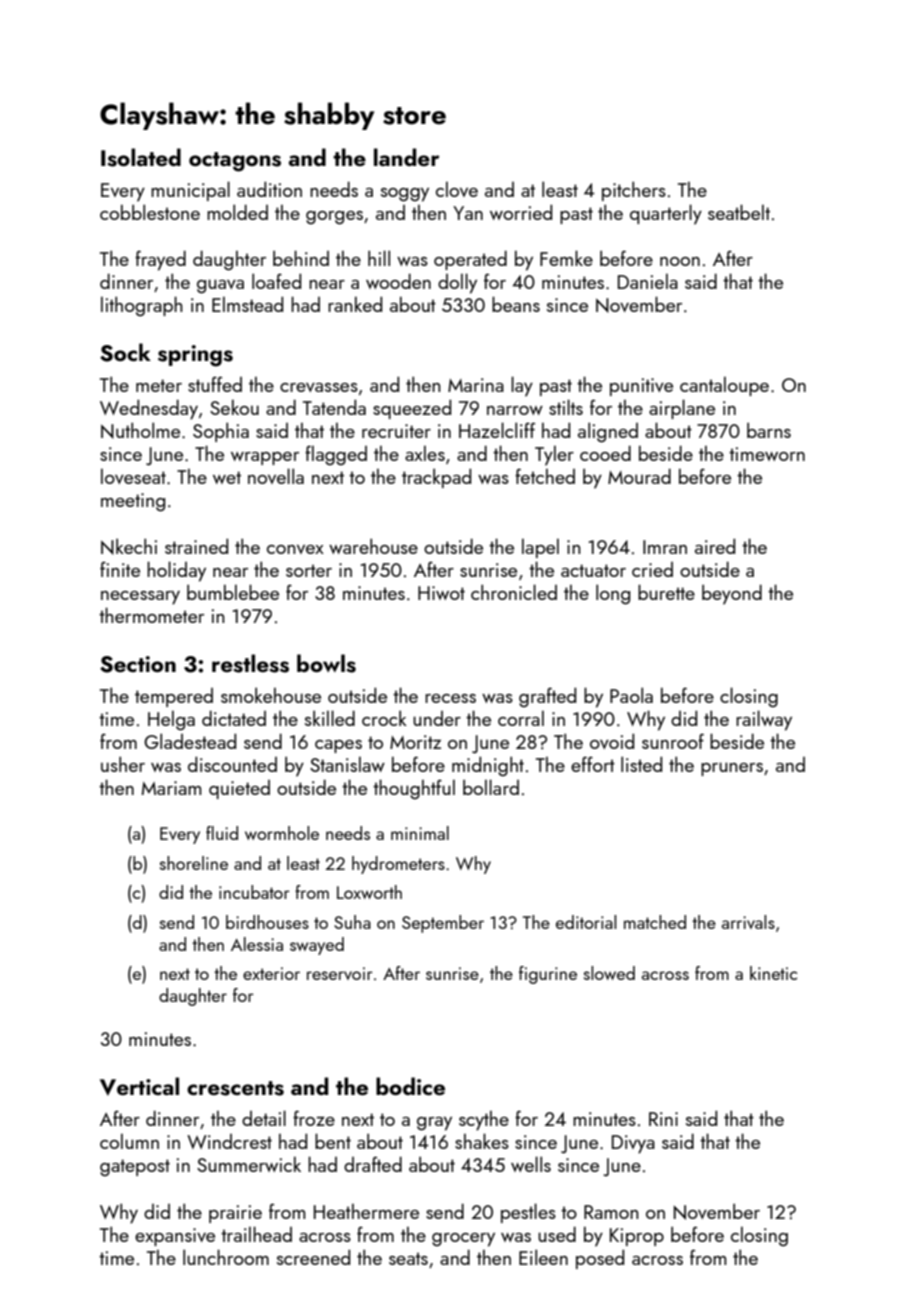 The width and height of the screenshot is (908, 1316). Describe the element at coordinates (732, 769) in the screenshot. I see `pruners` at that location.
